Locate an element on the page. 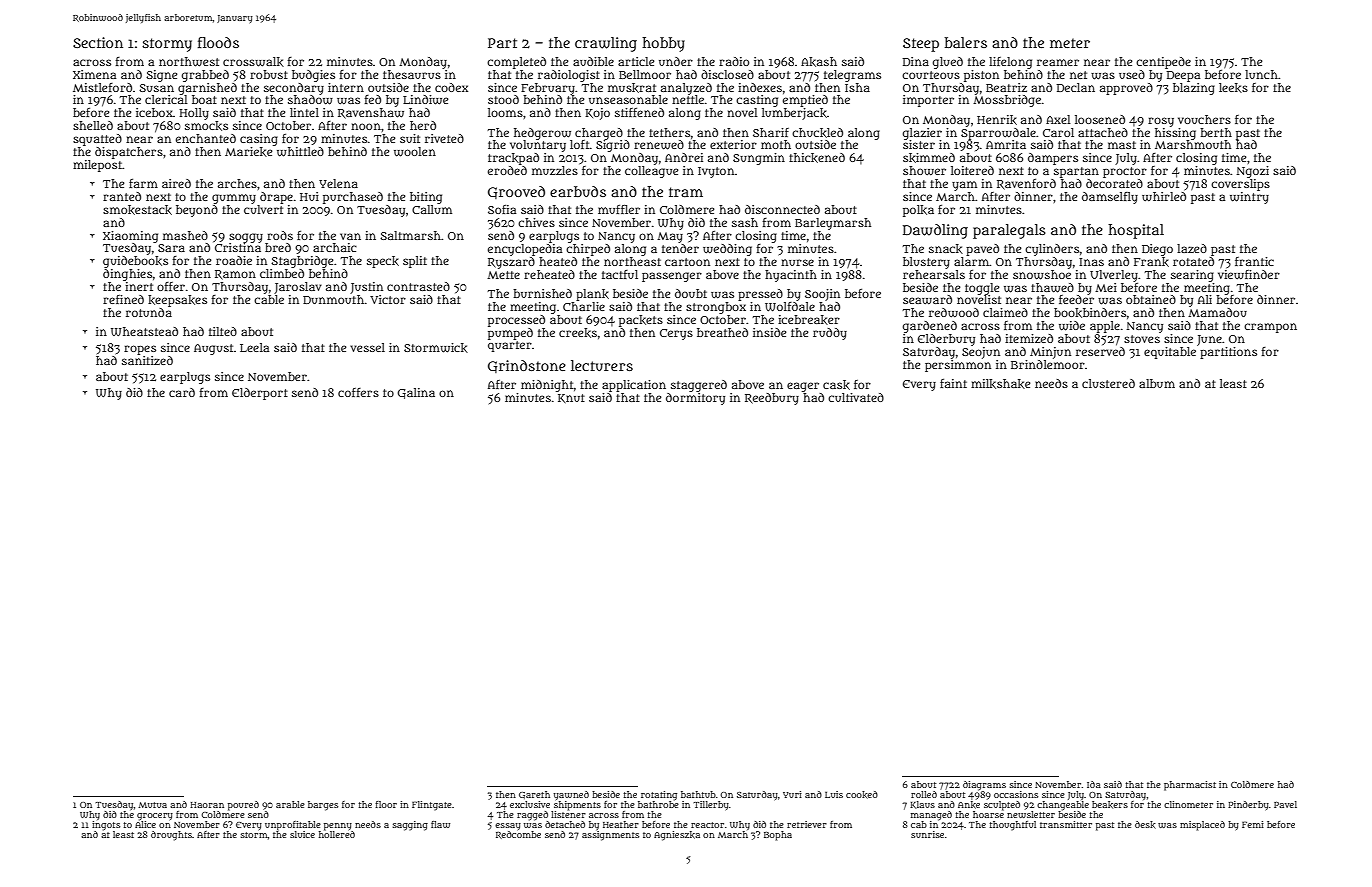 The height and width of the image is (887, 1372). arable is located at coordinates (290, 804).
